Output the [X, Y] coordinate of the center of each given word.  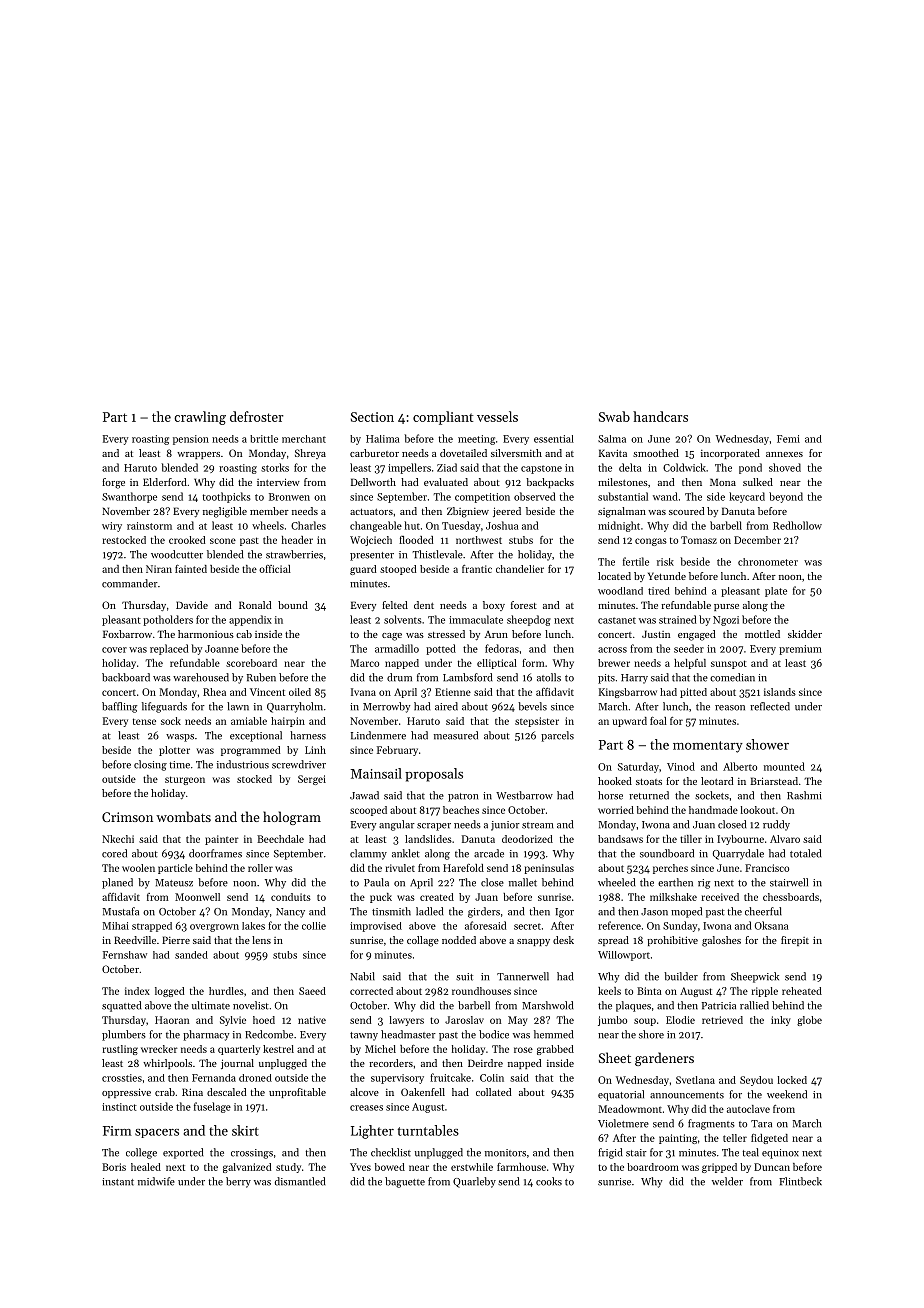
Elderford [165, 482]
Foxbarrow [127, 634]
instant [118, 1182]
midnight [619, 526]
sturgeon [185, 780]
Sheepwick [755, 977]
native [312, 1020]
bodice [494, 1034]
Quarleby [474, 1182]
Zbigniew [468, 512]
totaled [806, 853]
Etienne [453, 692]
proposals [434, 775]
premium [800, 650]
